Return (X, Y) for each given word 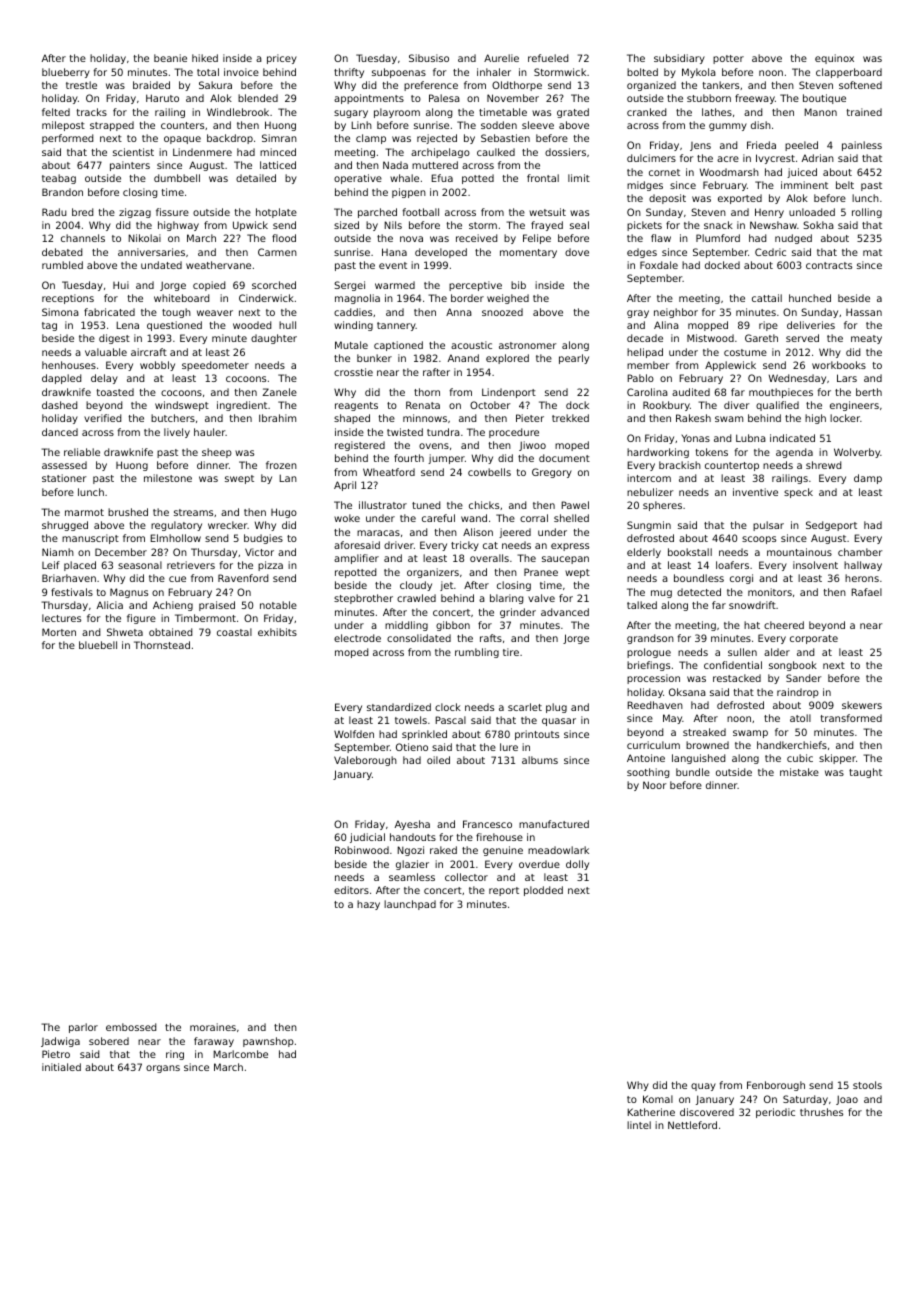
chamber (860, 552)
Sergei (349, 286)
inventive (755, 492)
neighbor (676, 313)
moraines (213, 1027)
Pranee (541, 572)
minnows (425, 418)
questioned (174, 326)
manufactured (554, 824)
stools (867, 1085)
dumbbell (177, 178)
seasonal (140, 565)
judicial (367, 838)
